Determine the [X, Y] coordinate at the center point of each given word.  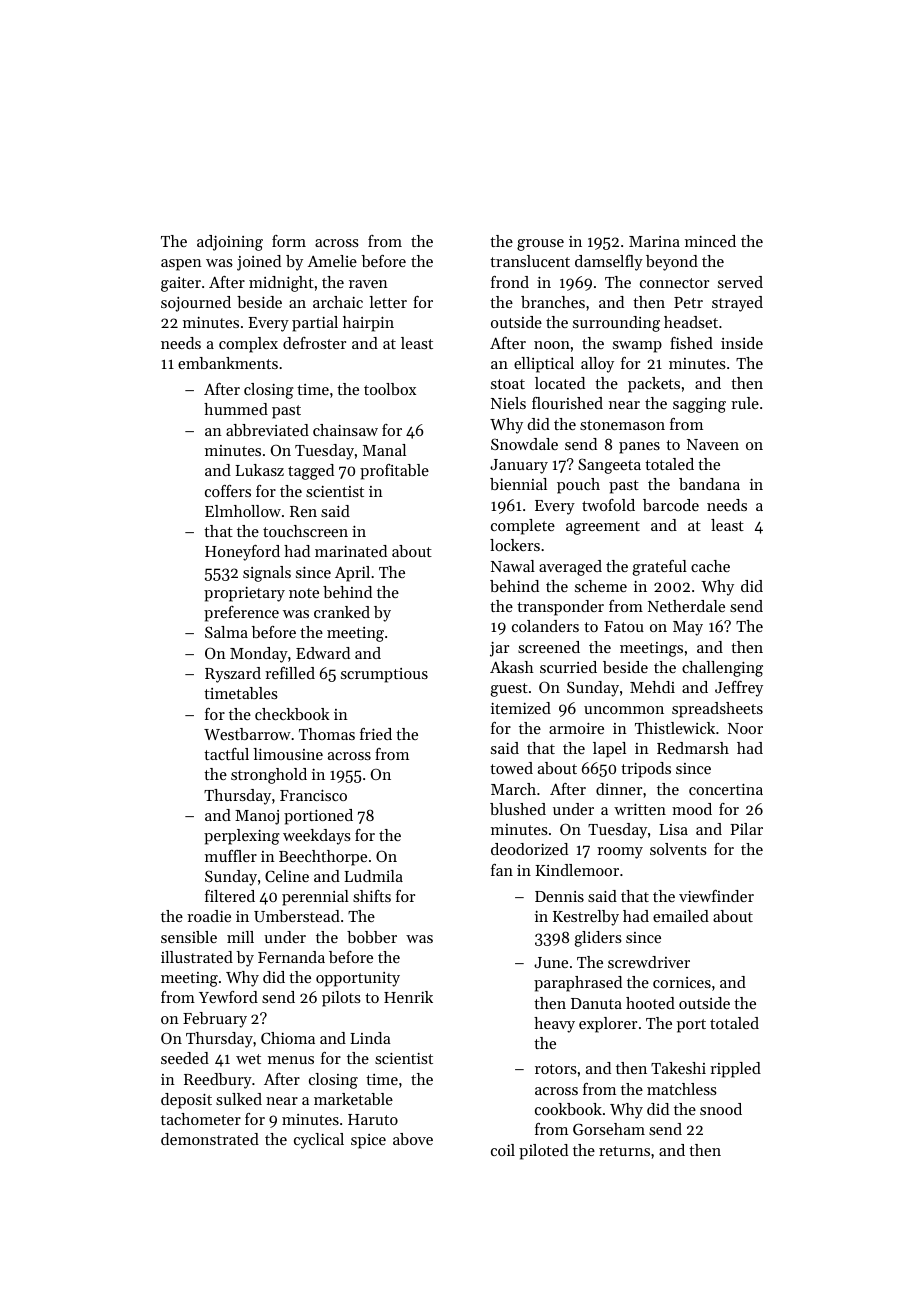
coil [503, 1150]
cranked [342, 612]
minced [710, 241]
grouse [540, 245]
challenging [722, 669]
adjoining [230, 243]
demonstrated [210, 1139]
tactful [226, 754]
